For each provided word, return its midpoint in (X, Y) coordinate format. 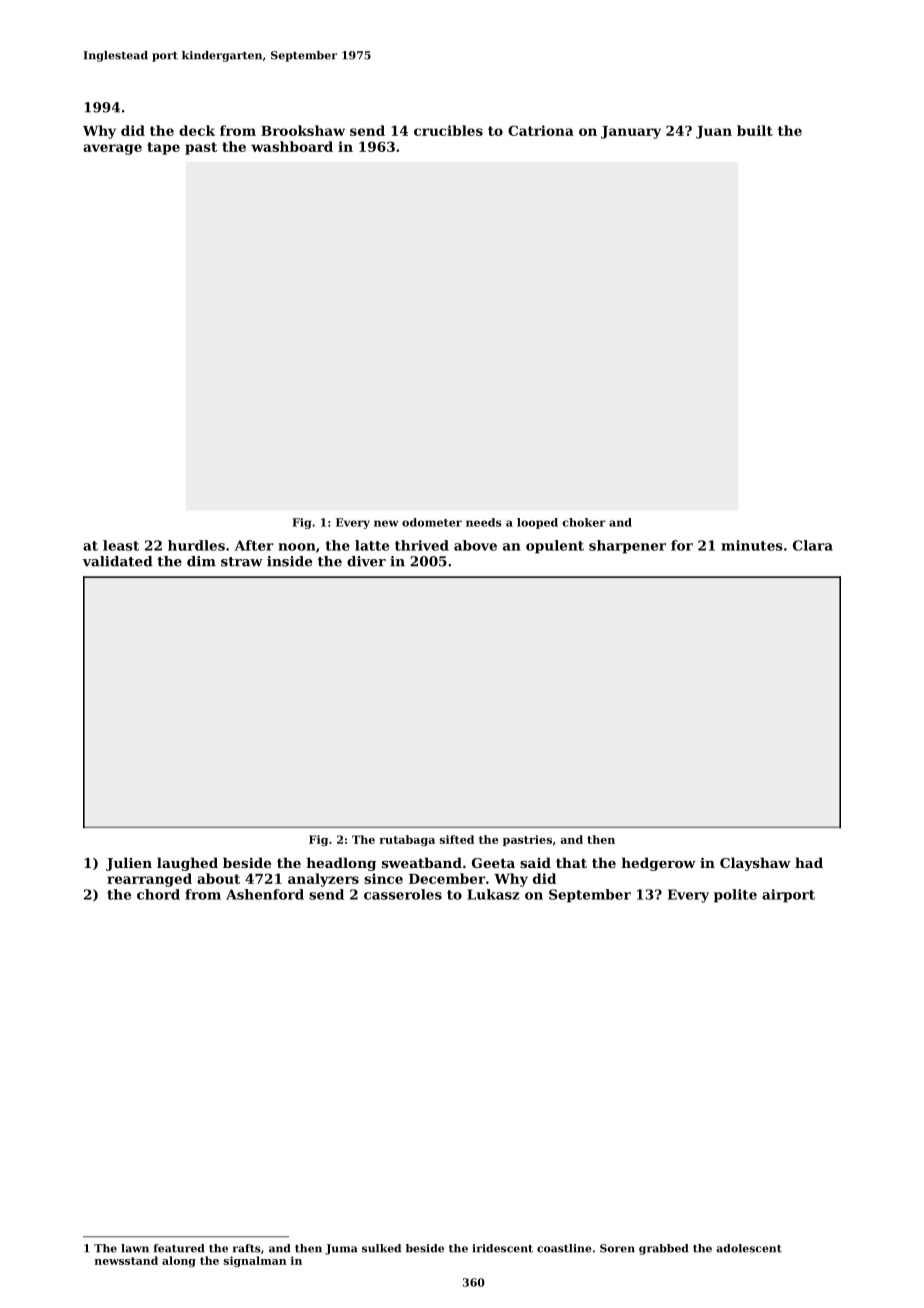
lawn (135, 1248)
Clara (813, 545)
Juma (341, 1249)
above (475, 545)
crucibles (448, 130)
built (755, 130)
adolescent (749, 1248)
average (112, 149)
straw (242, 562)
